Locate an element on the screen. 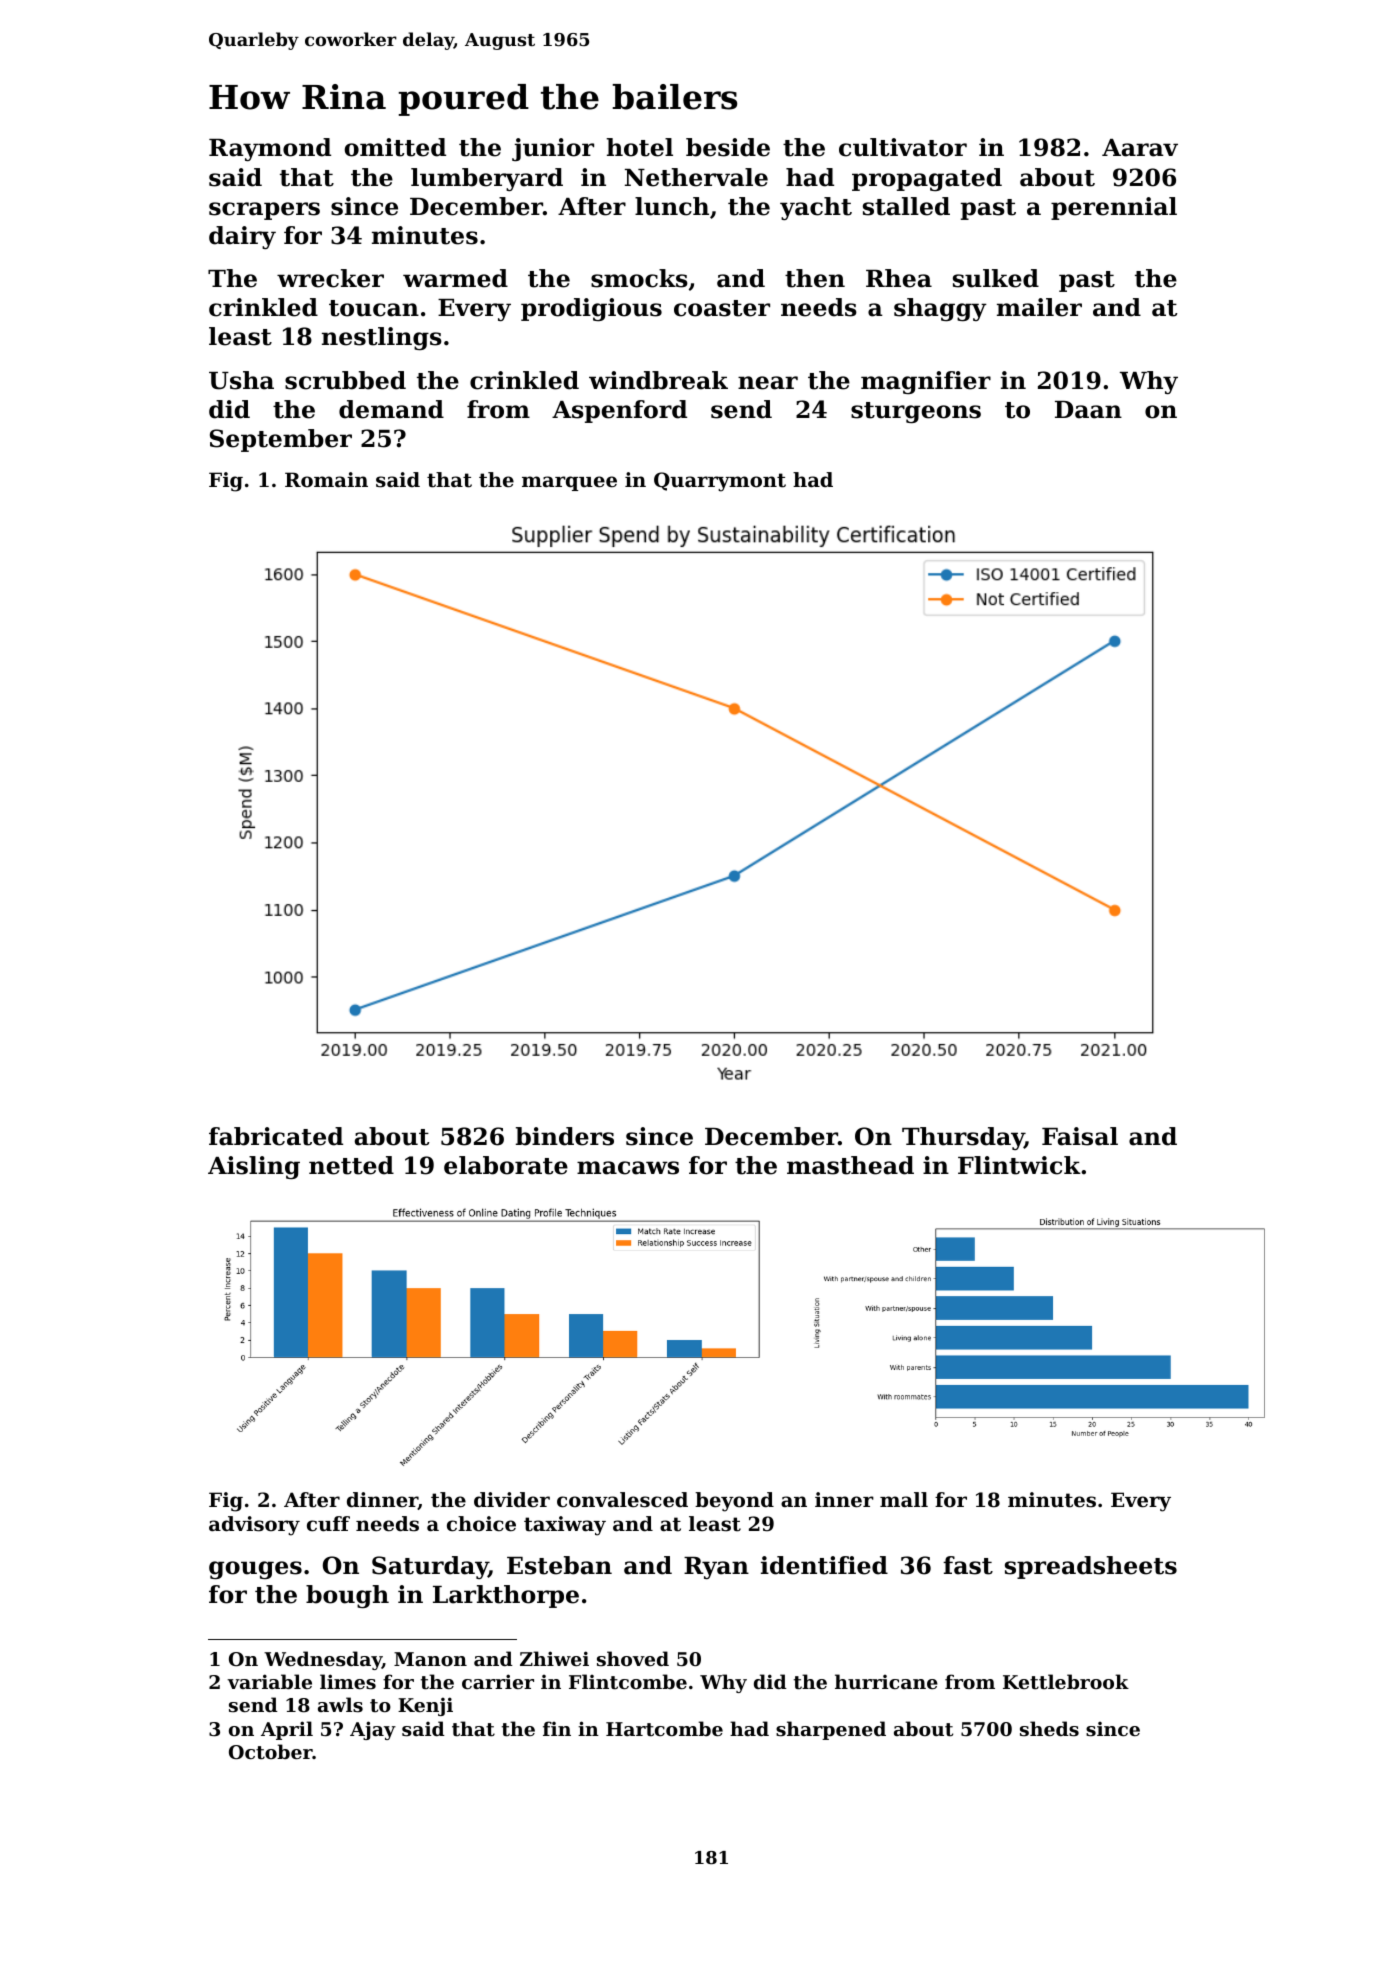 Image resolution: width=1386 pixels, height=1969 pixels. Daan is located at coordinates (1088, 410).
